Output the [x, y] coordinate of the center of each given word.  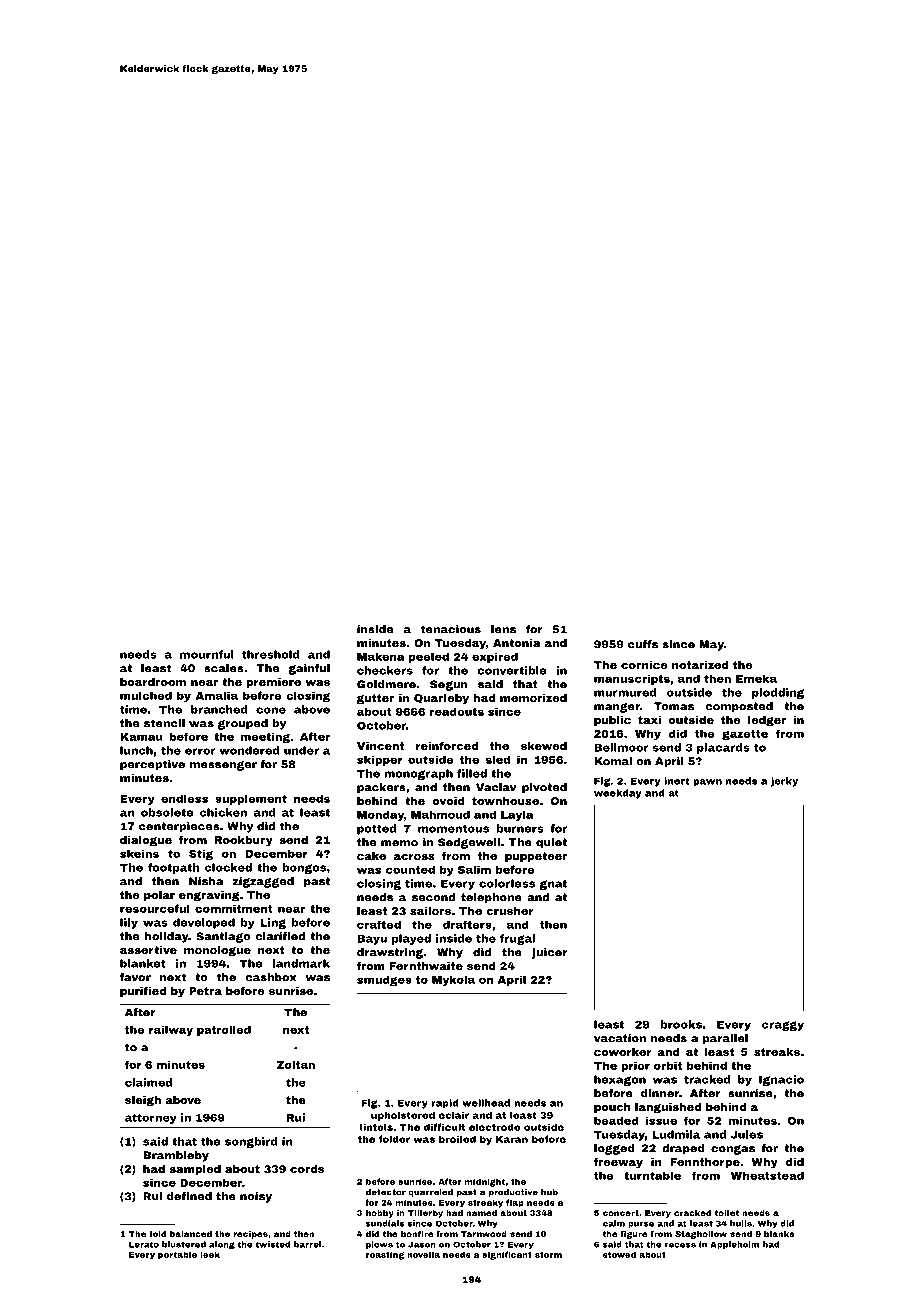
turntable [652, 1175]
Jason [422, 1244]
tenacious [451, 629]
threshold [271, 654]
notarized [700, 665]
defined [189, 1196]
